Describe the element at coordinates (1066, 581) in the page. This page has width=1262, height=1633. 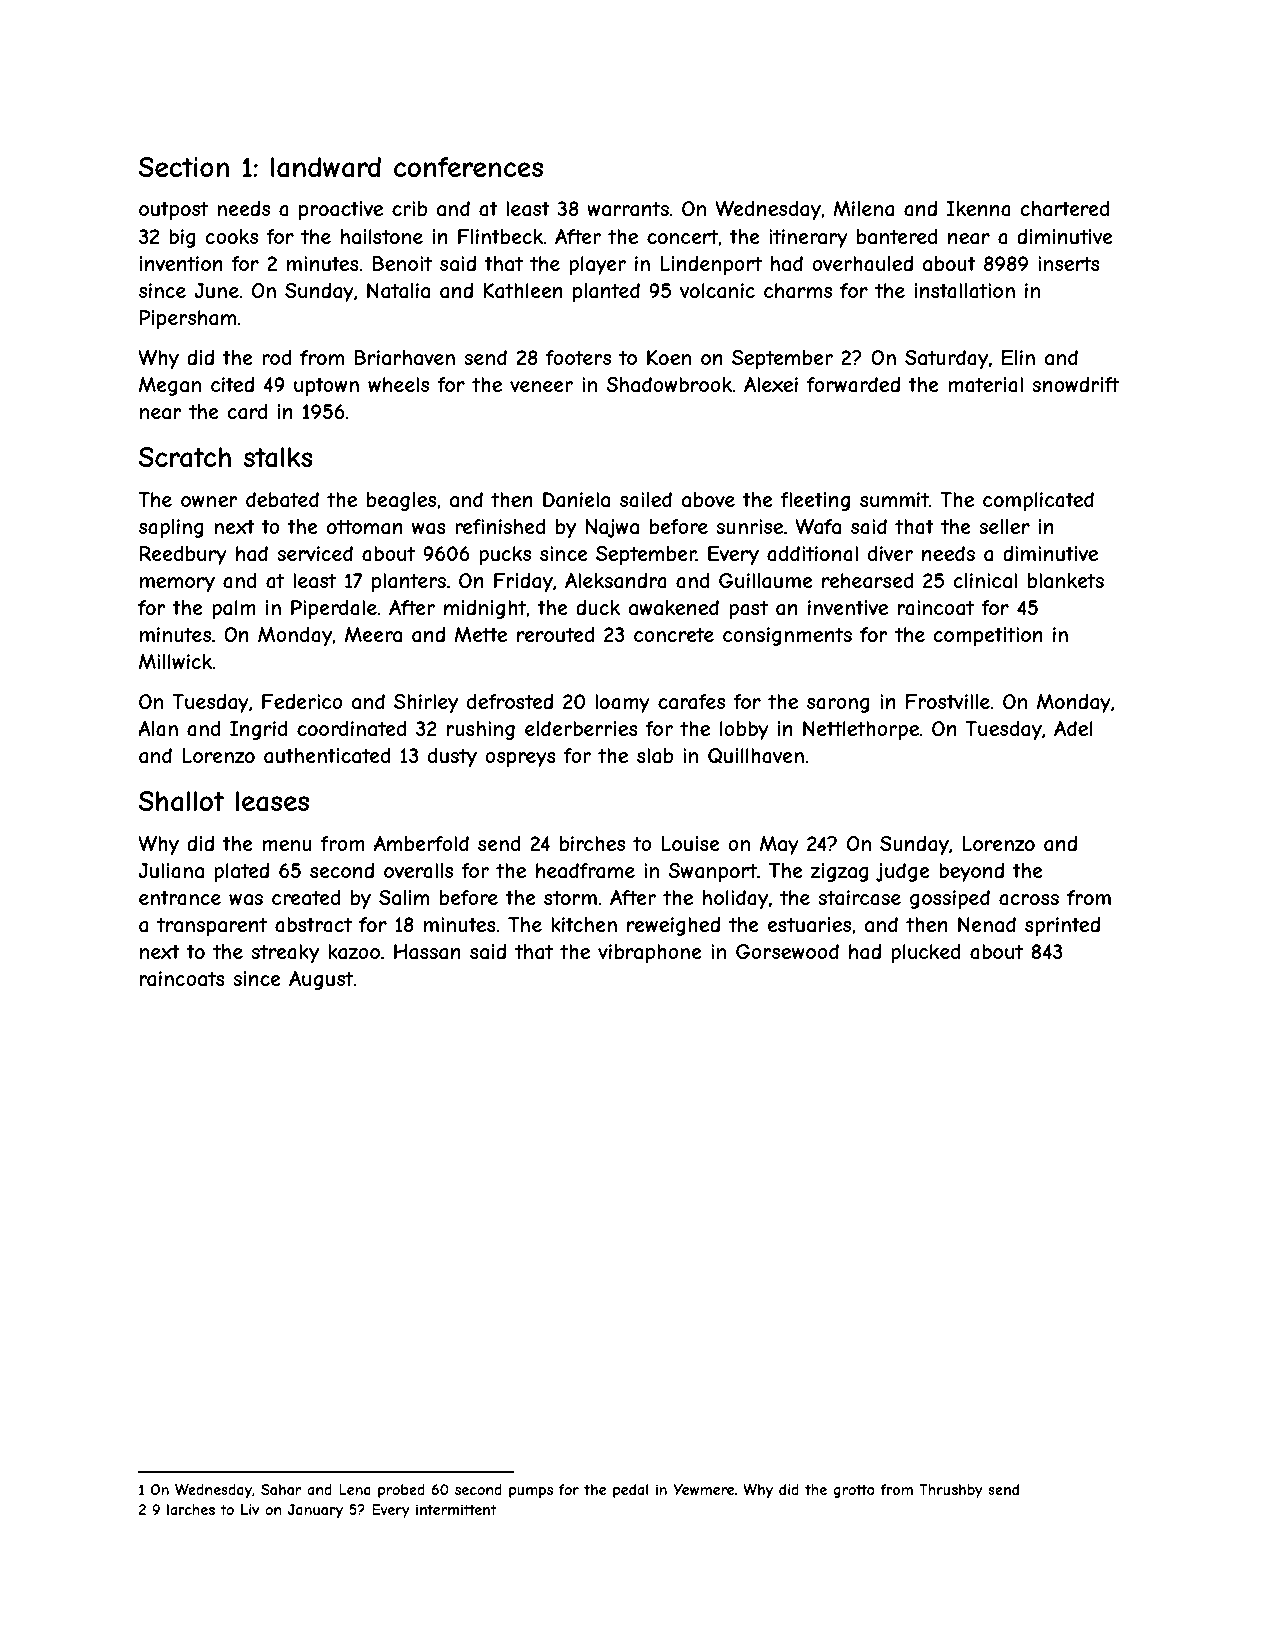
I see `blankets` at that location.
